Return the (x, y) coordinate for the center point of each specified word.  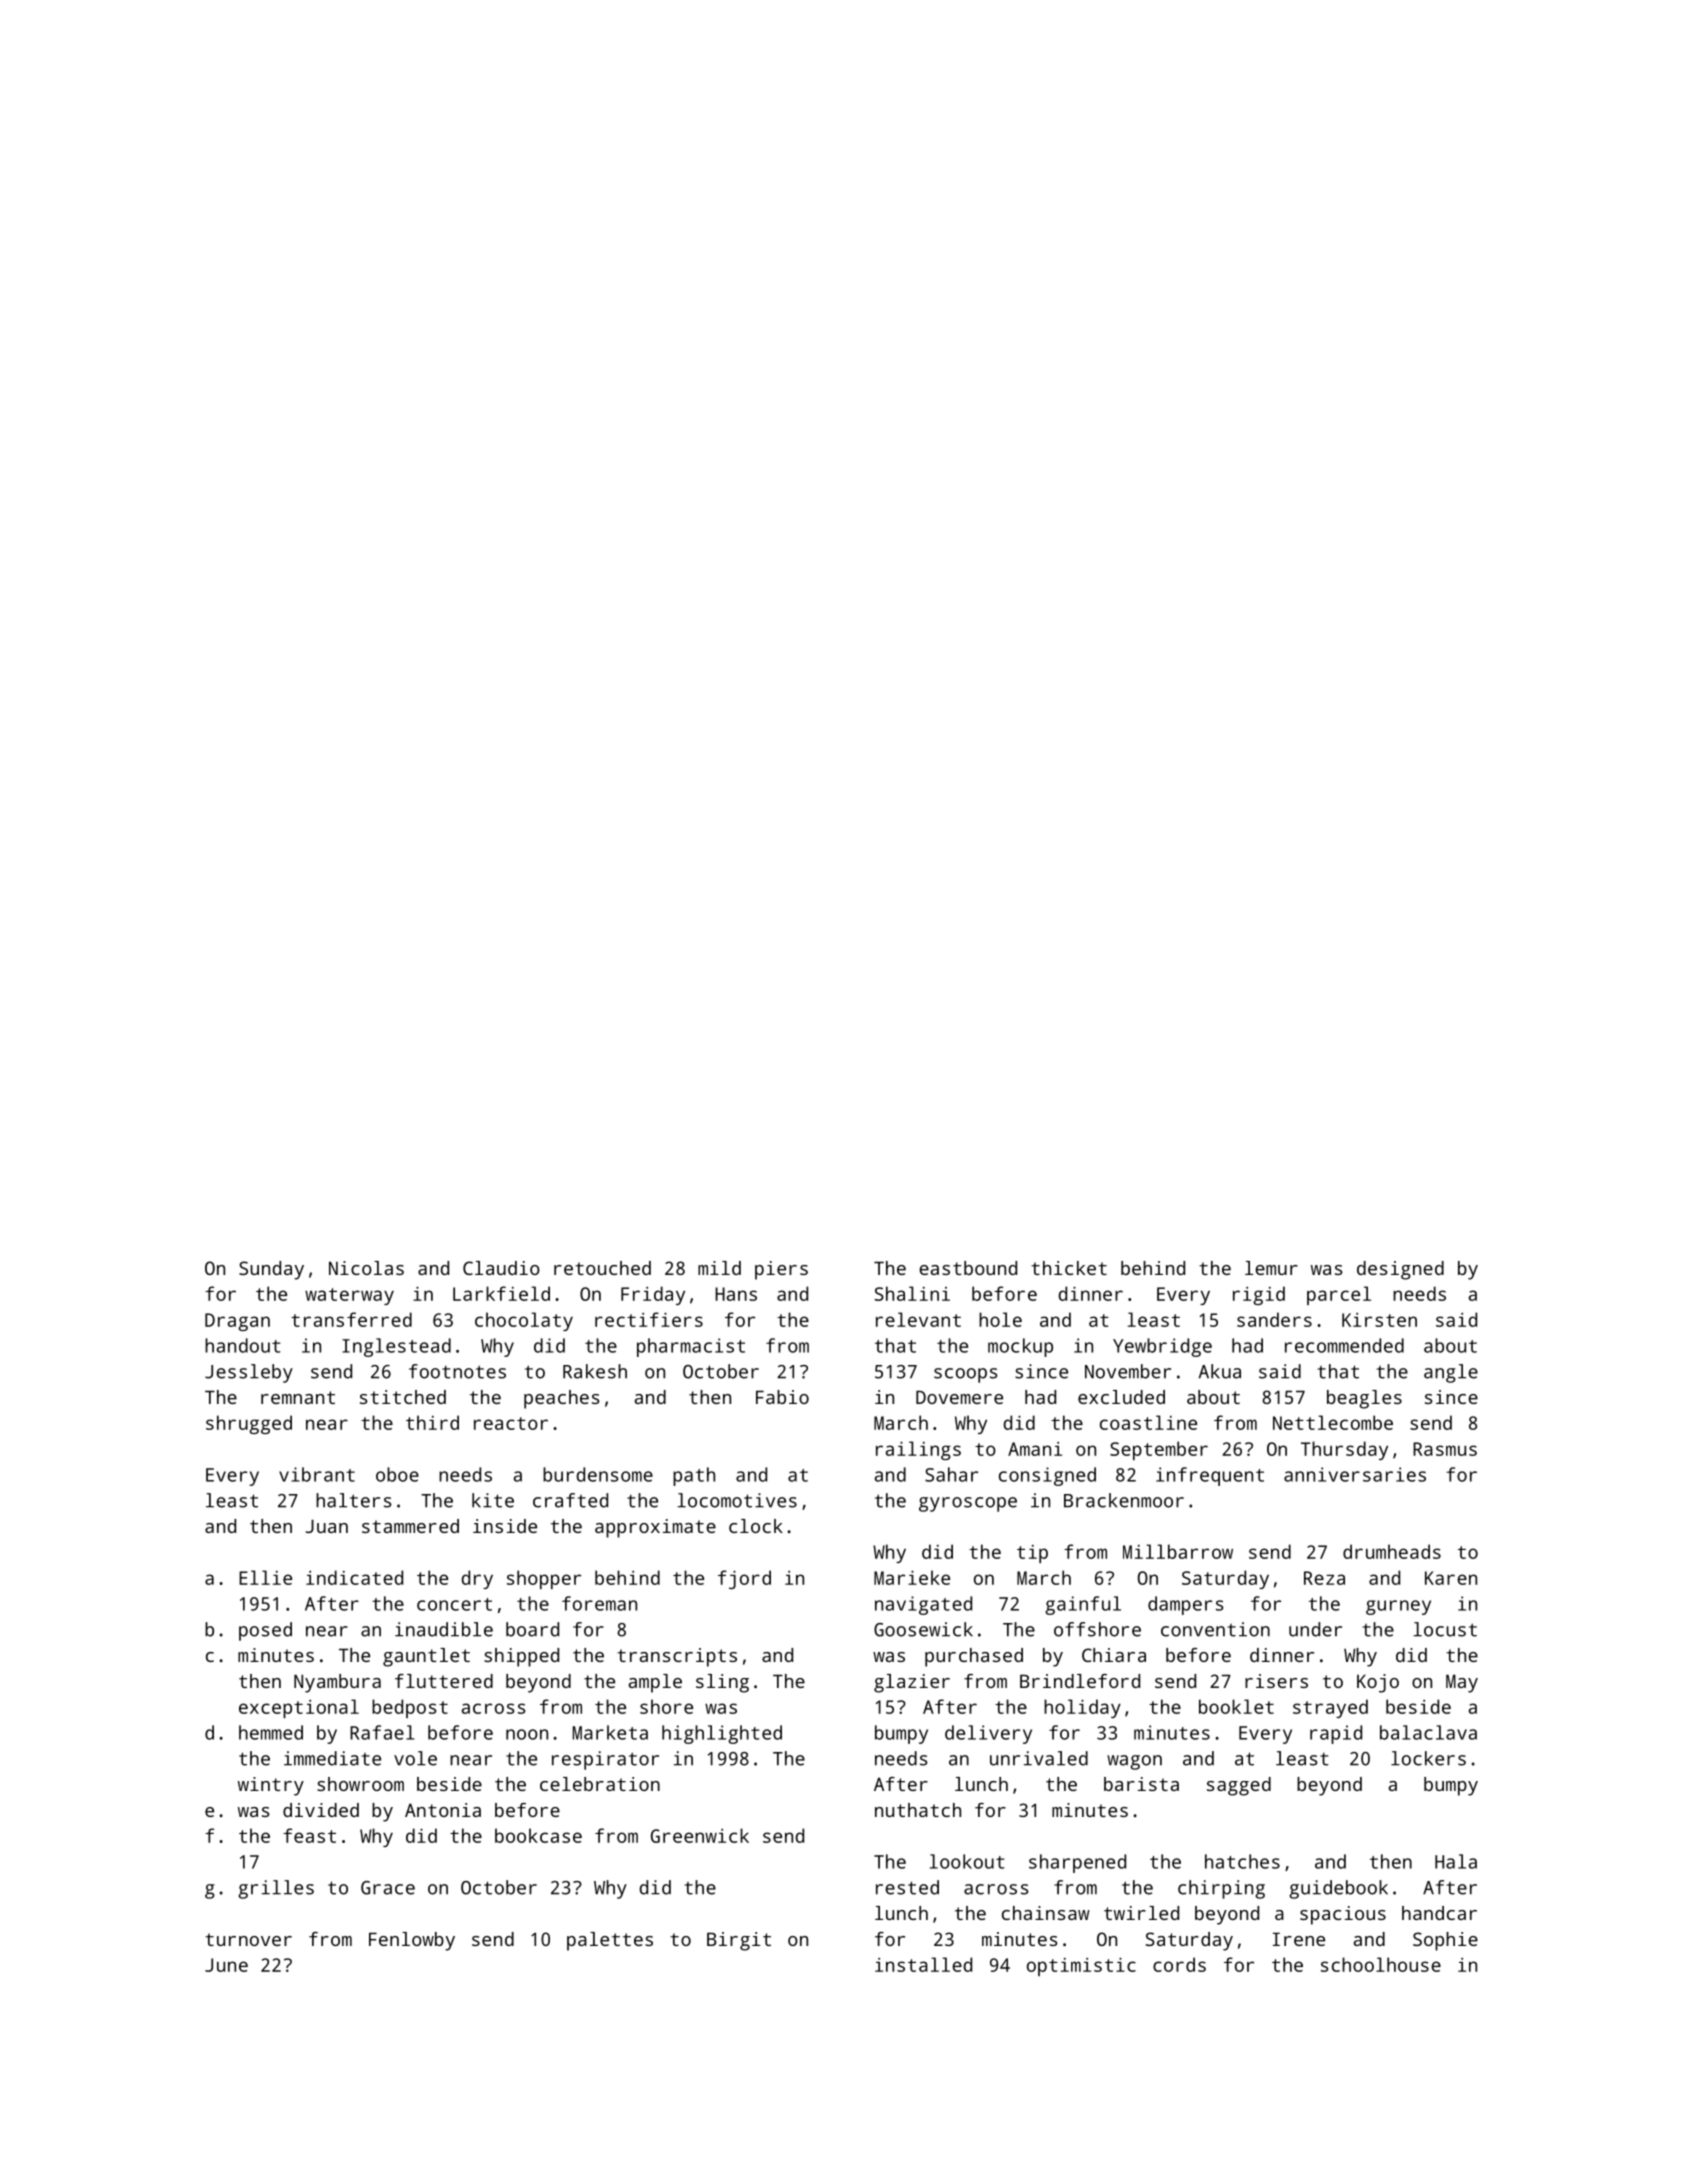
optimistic (1081, 1966)
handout (242, 1345)
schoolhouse (1381, 1964)
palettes (610, 1941)
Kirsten (1379, 1320)
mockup (1020, 1347)
